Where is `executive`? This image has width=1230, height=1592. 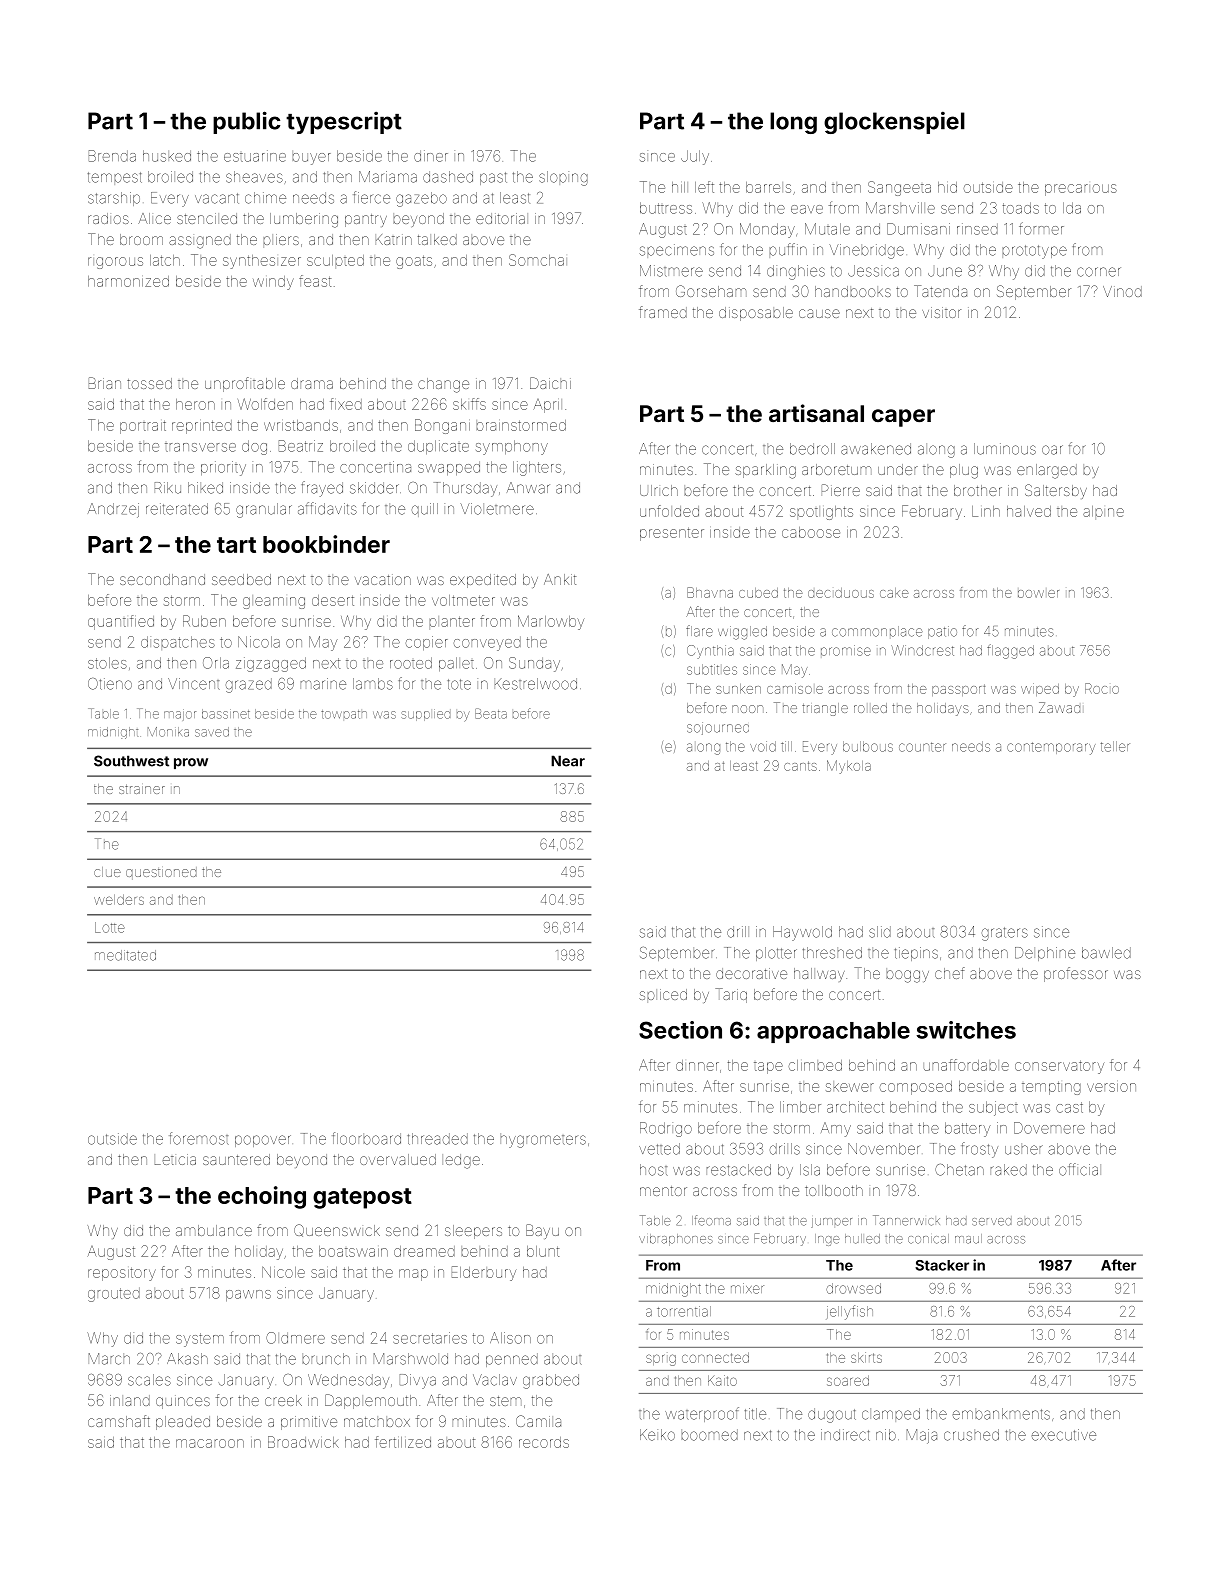
executive is located at coordinates (1064, 1435).
